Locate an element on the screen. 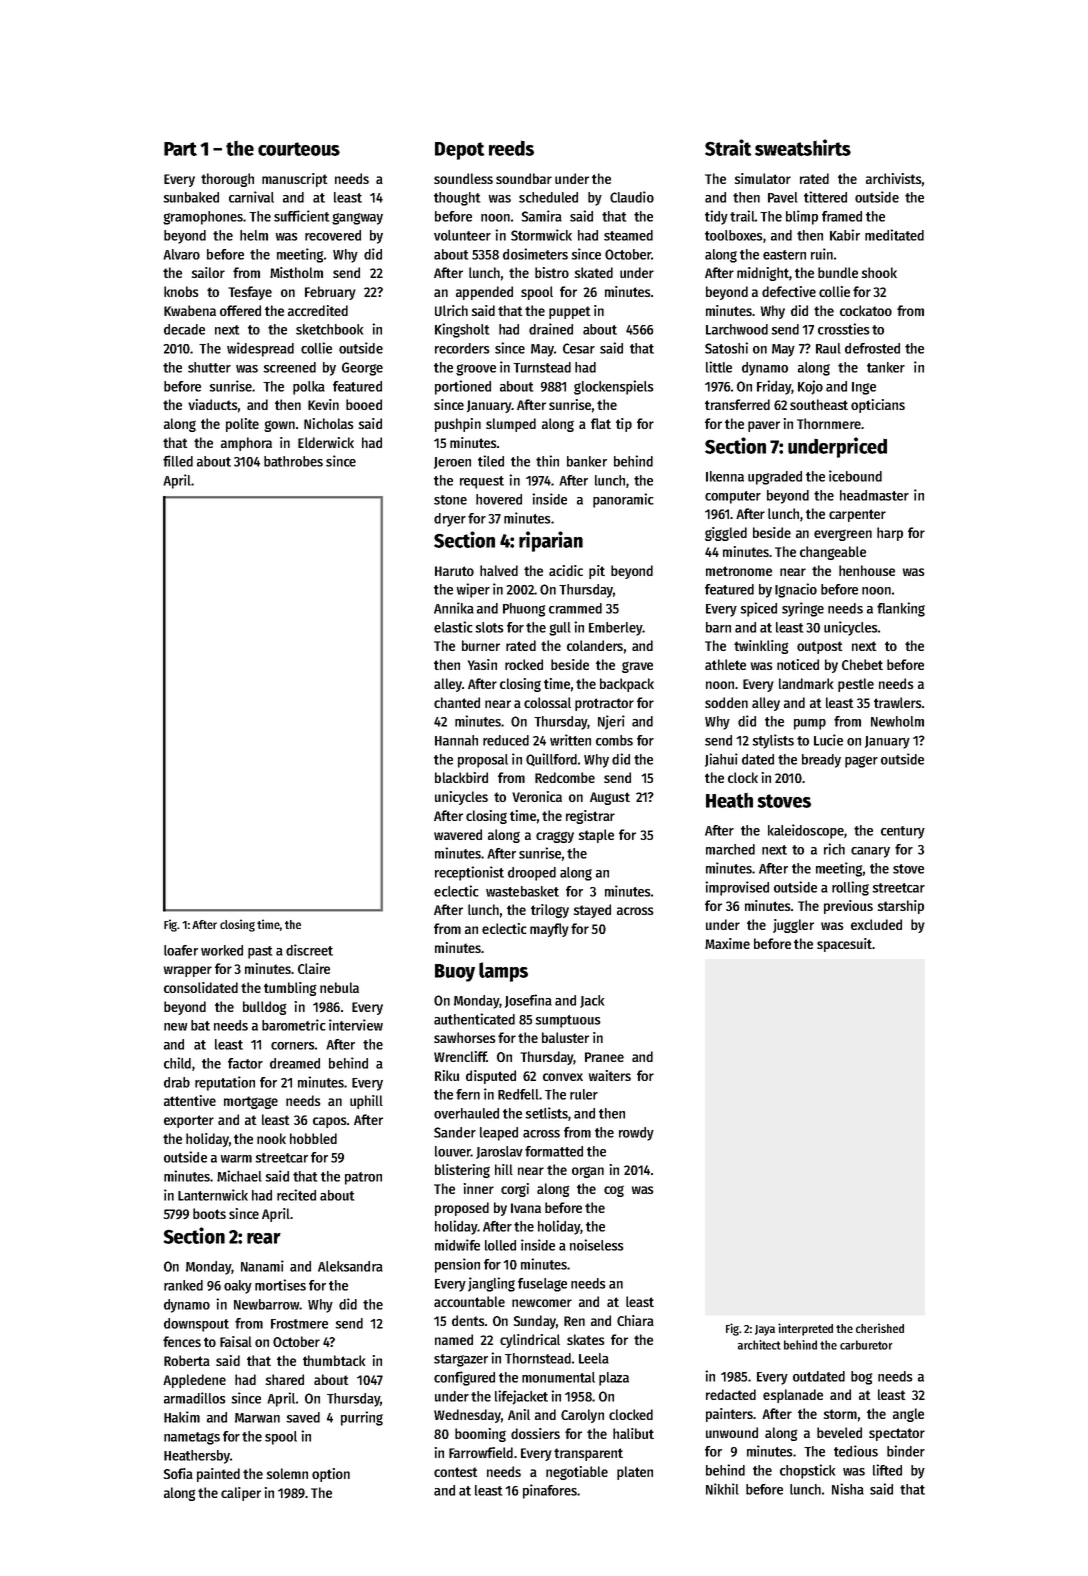 The image size is (1088, 1576). Jaya is located at coordinates (765, 1330).
